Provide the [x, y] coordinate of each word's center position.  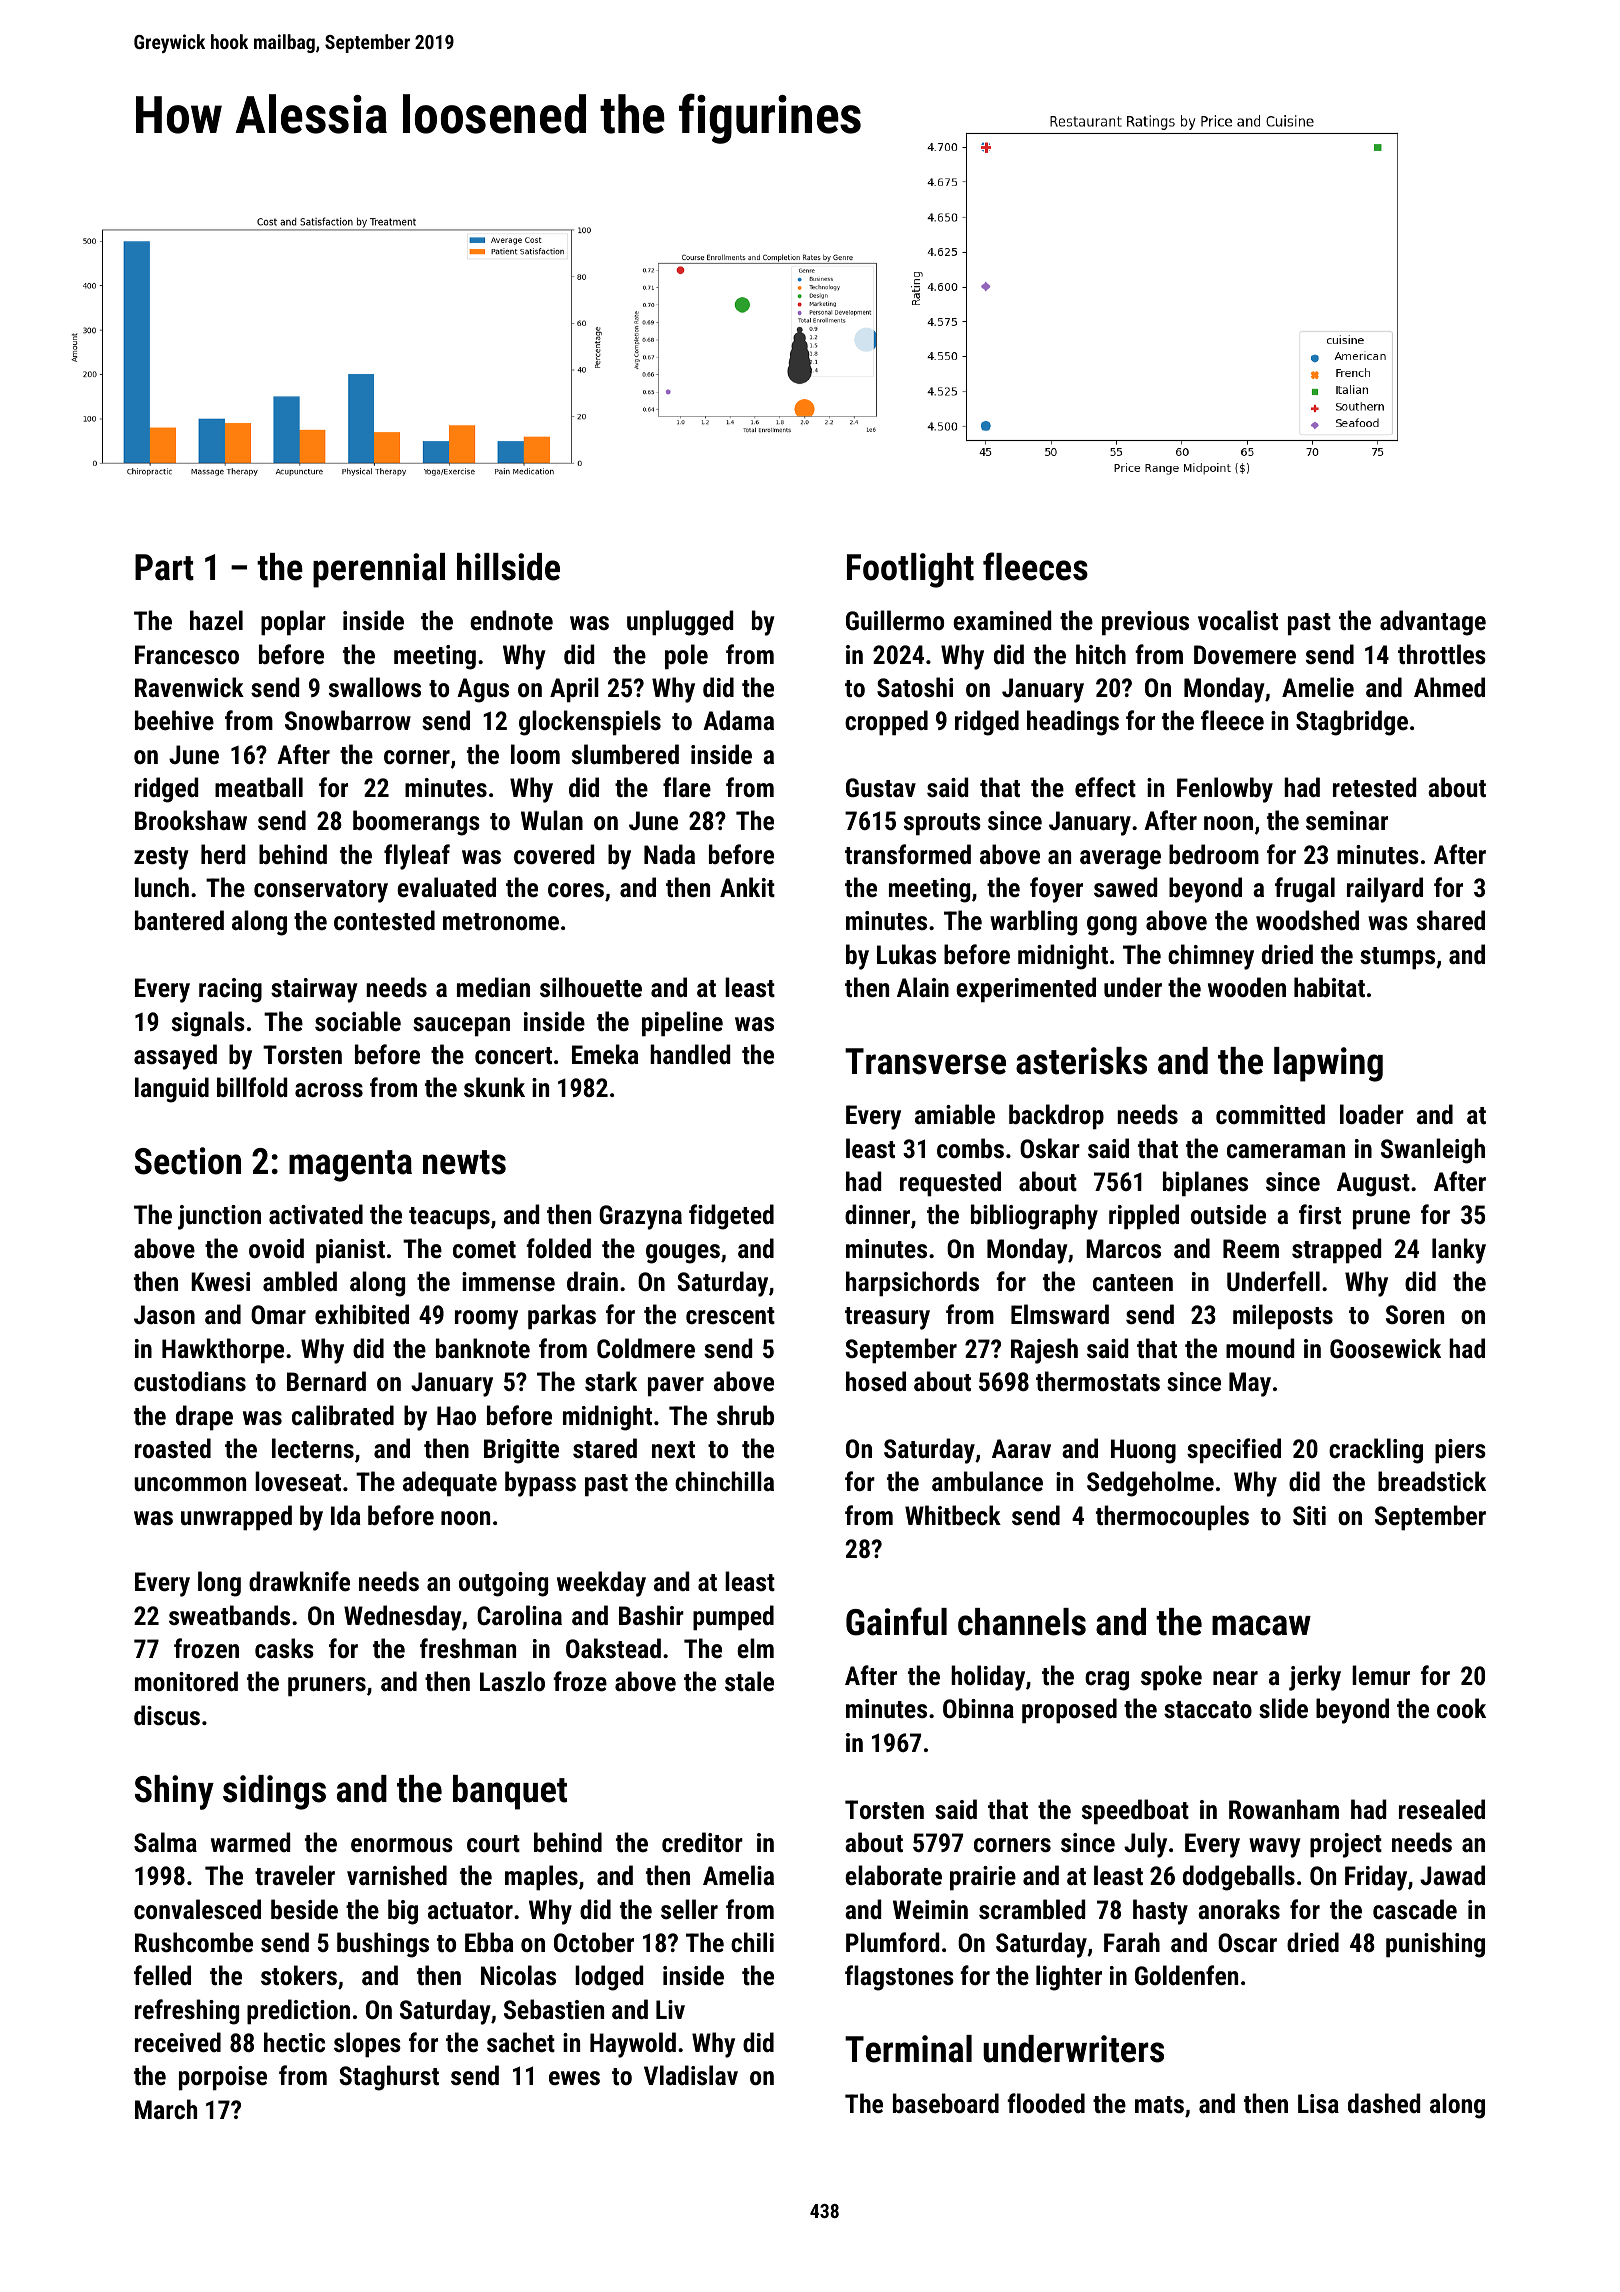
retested [1374, 787]
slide [1283, 1708]
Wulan [552, 820]
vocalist [1238, 620]
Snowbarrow [348, 720]
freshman [468, 1648]
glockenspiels [590, 723]
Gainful [896, 1621]
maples [541, 1878]
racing [230, 990]
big [403, 1912]
